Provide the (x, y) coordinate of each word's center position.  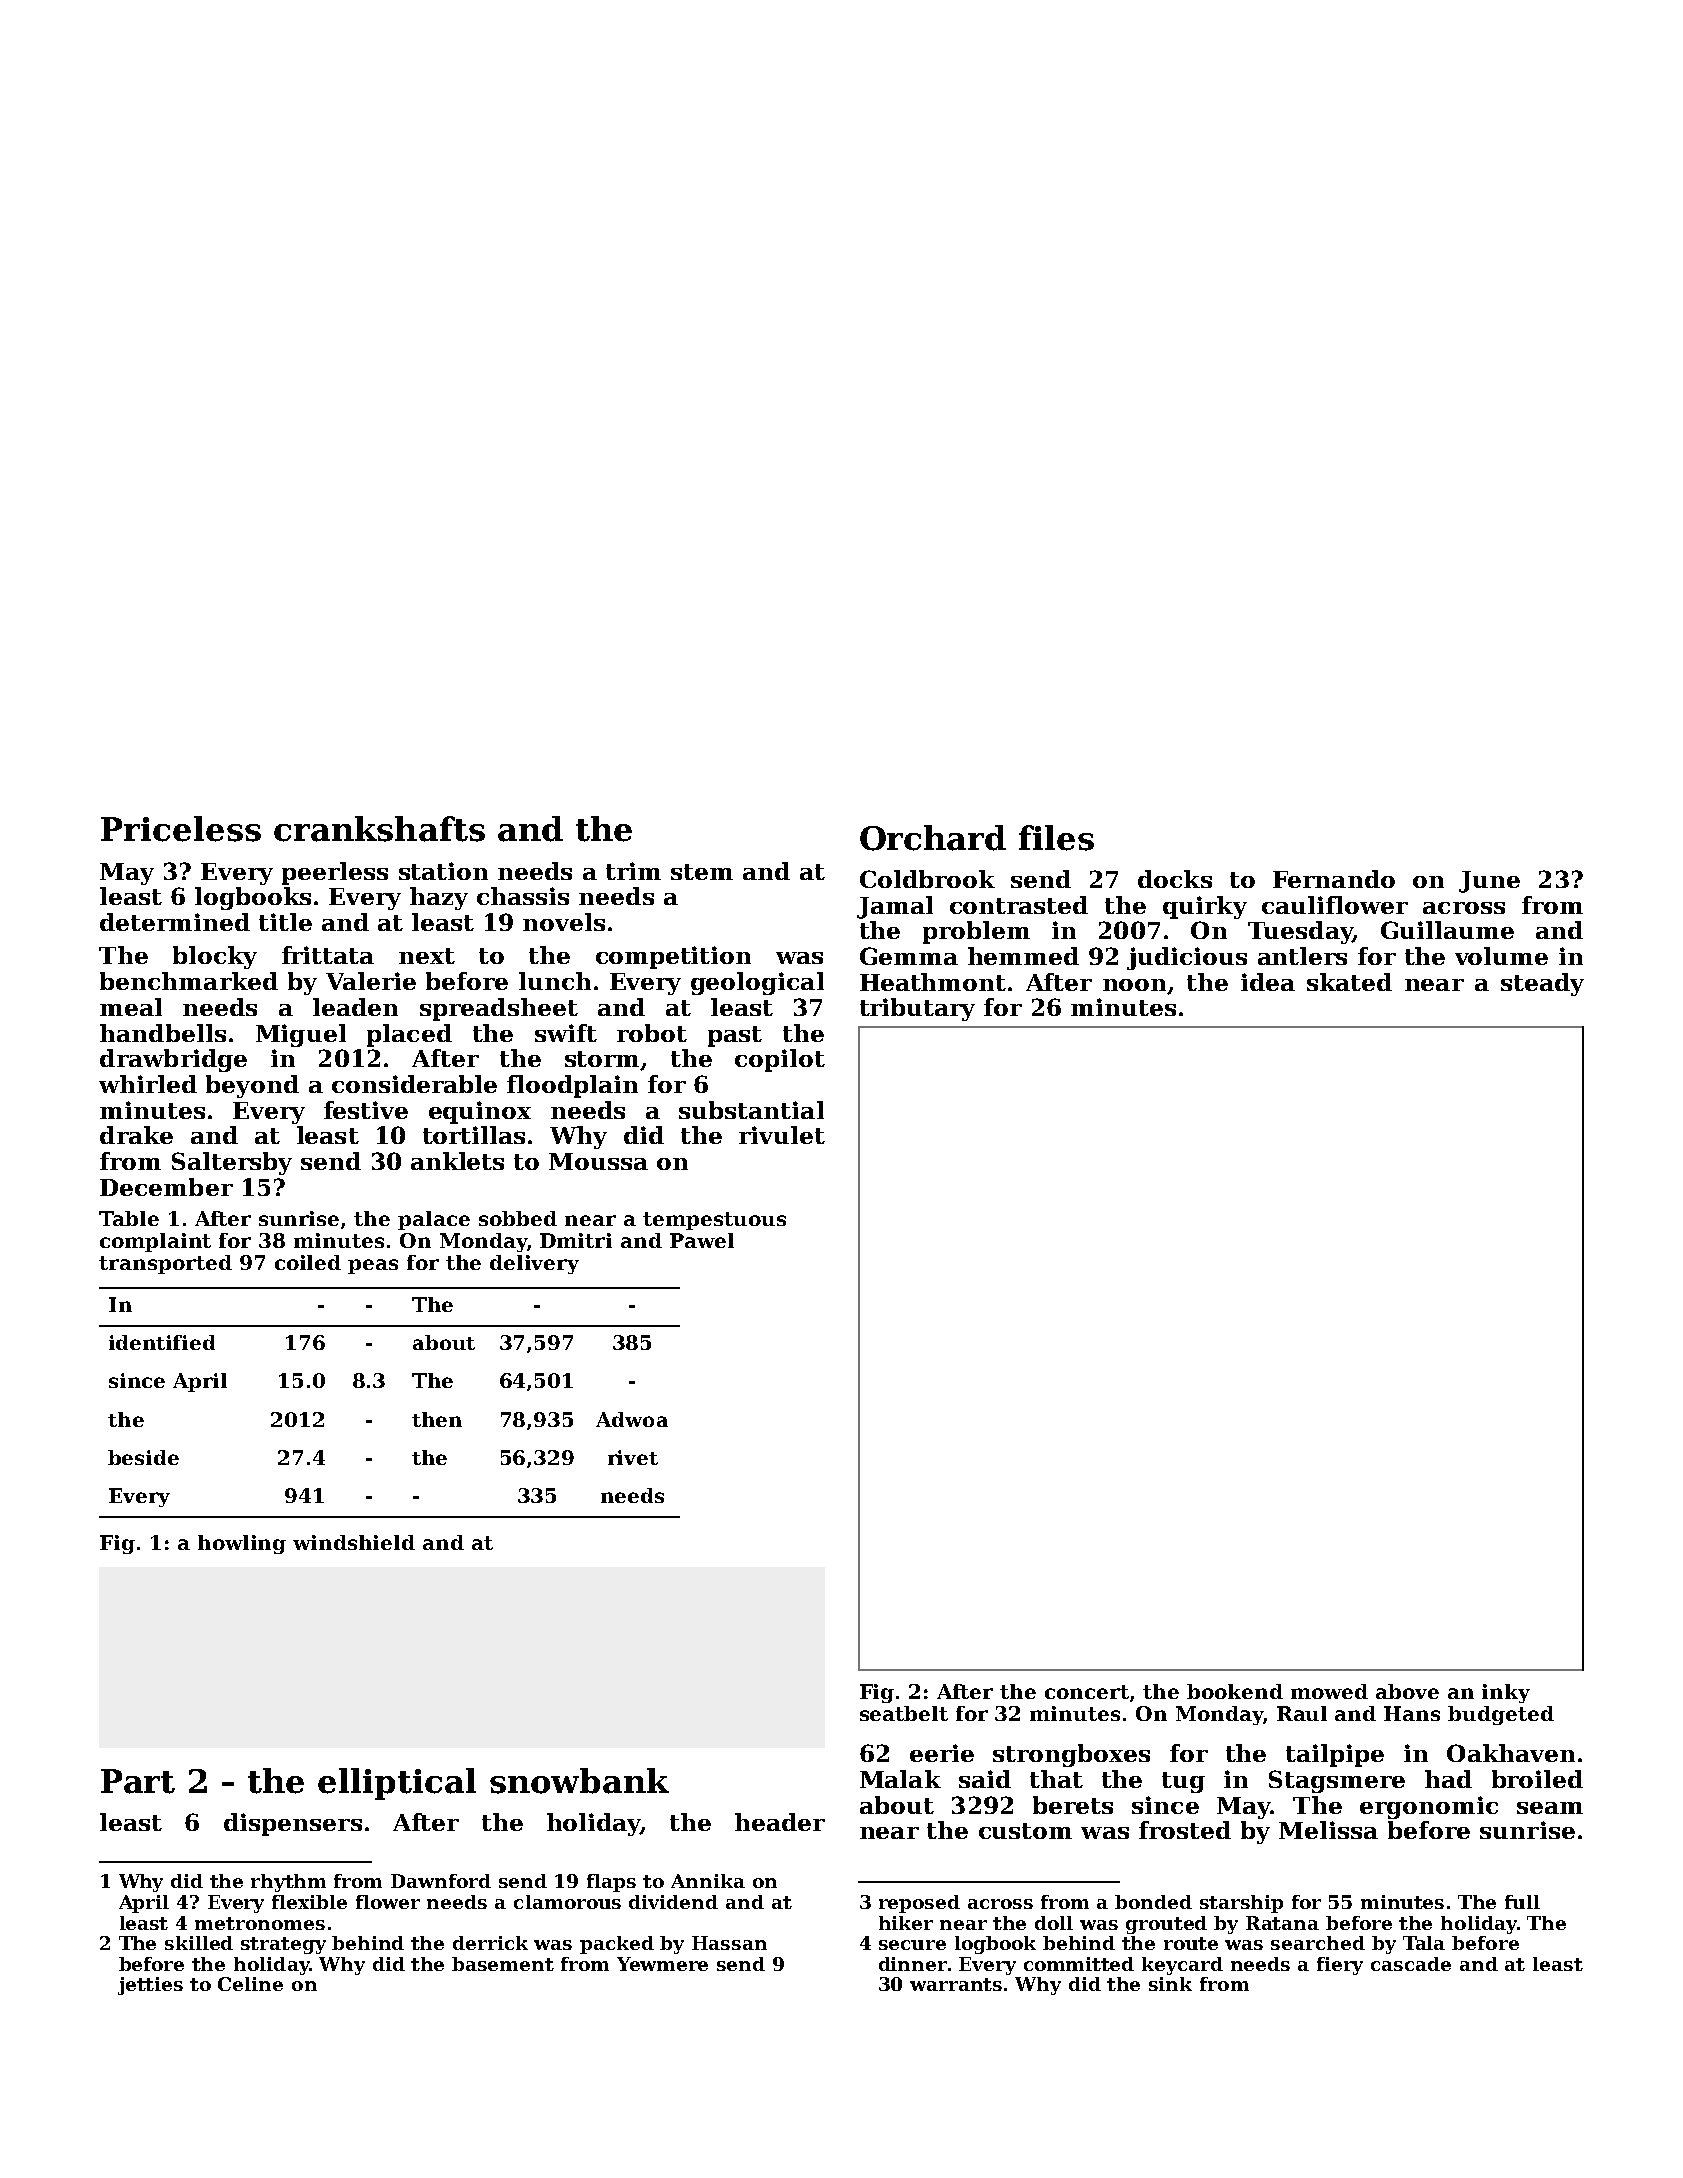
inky (1506, 1693)
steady (1542, 984)
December (166, 1187)
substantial (751, 1110)
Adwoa (632, 1419)
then (437, 1419)
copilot (780, 1060)
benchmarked (189, 981)
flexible (309, 1902)
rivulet (782, 1135)
